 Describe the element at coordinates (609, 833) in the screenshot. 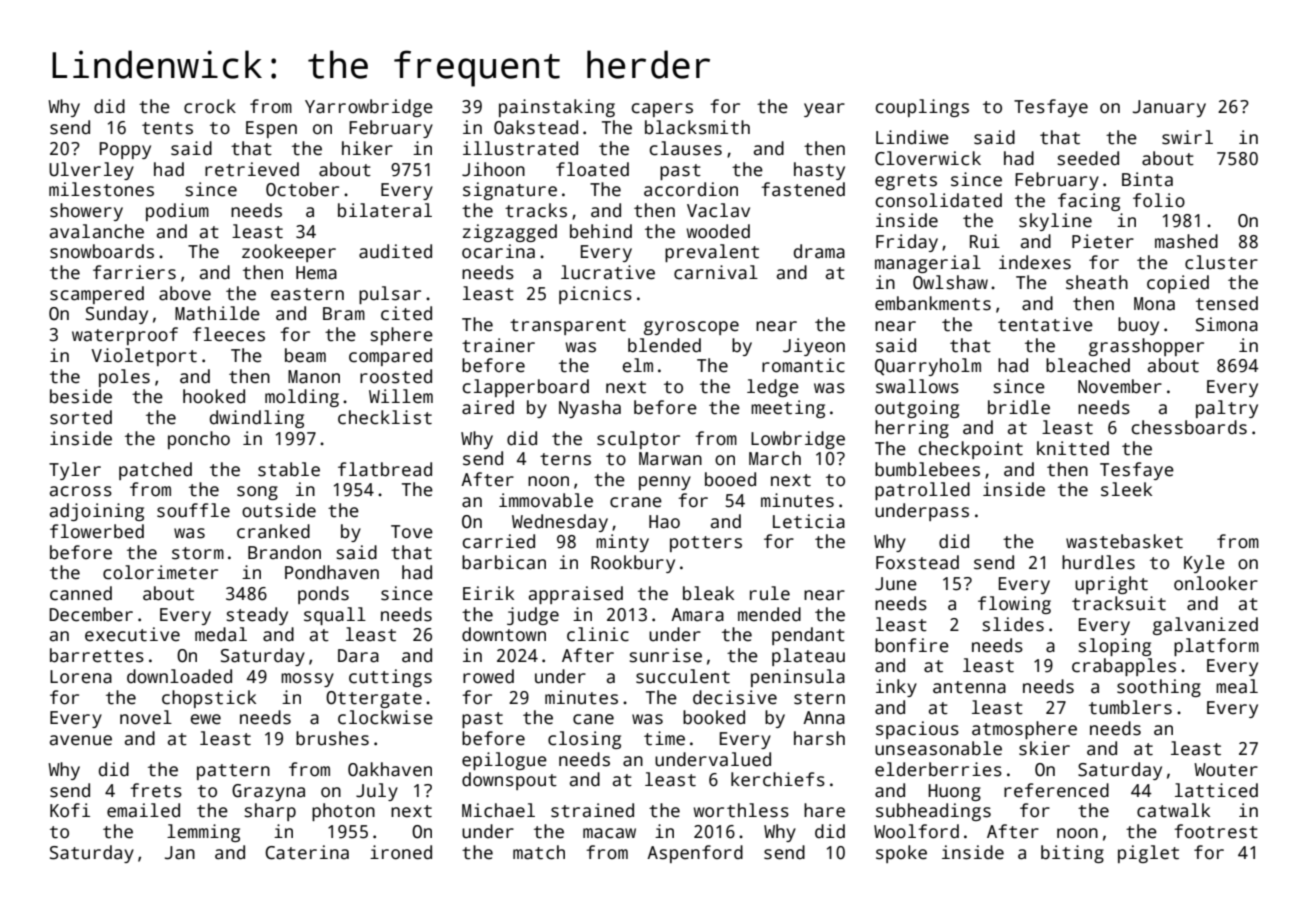

I see `macaw` at that location.
